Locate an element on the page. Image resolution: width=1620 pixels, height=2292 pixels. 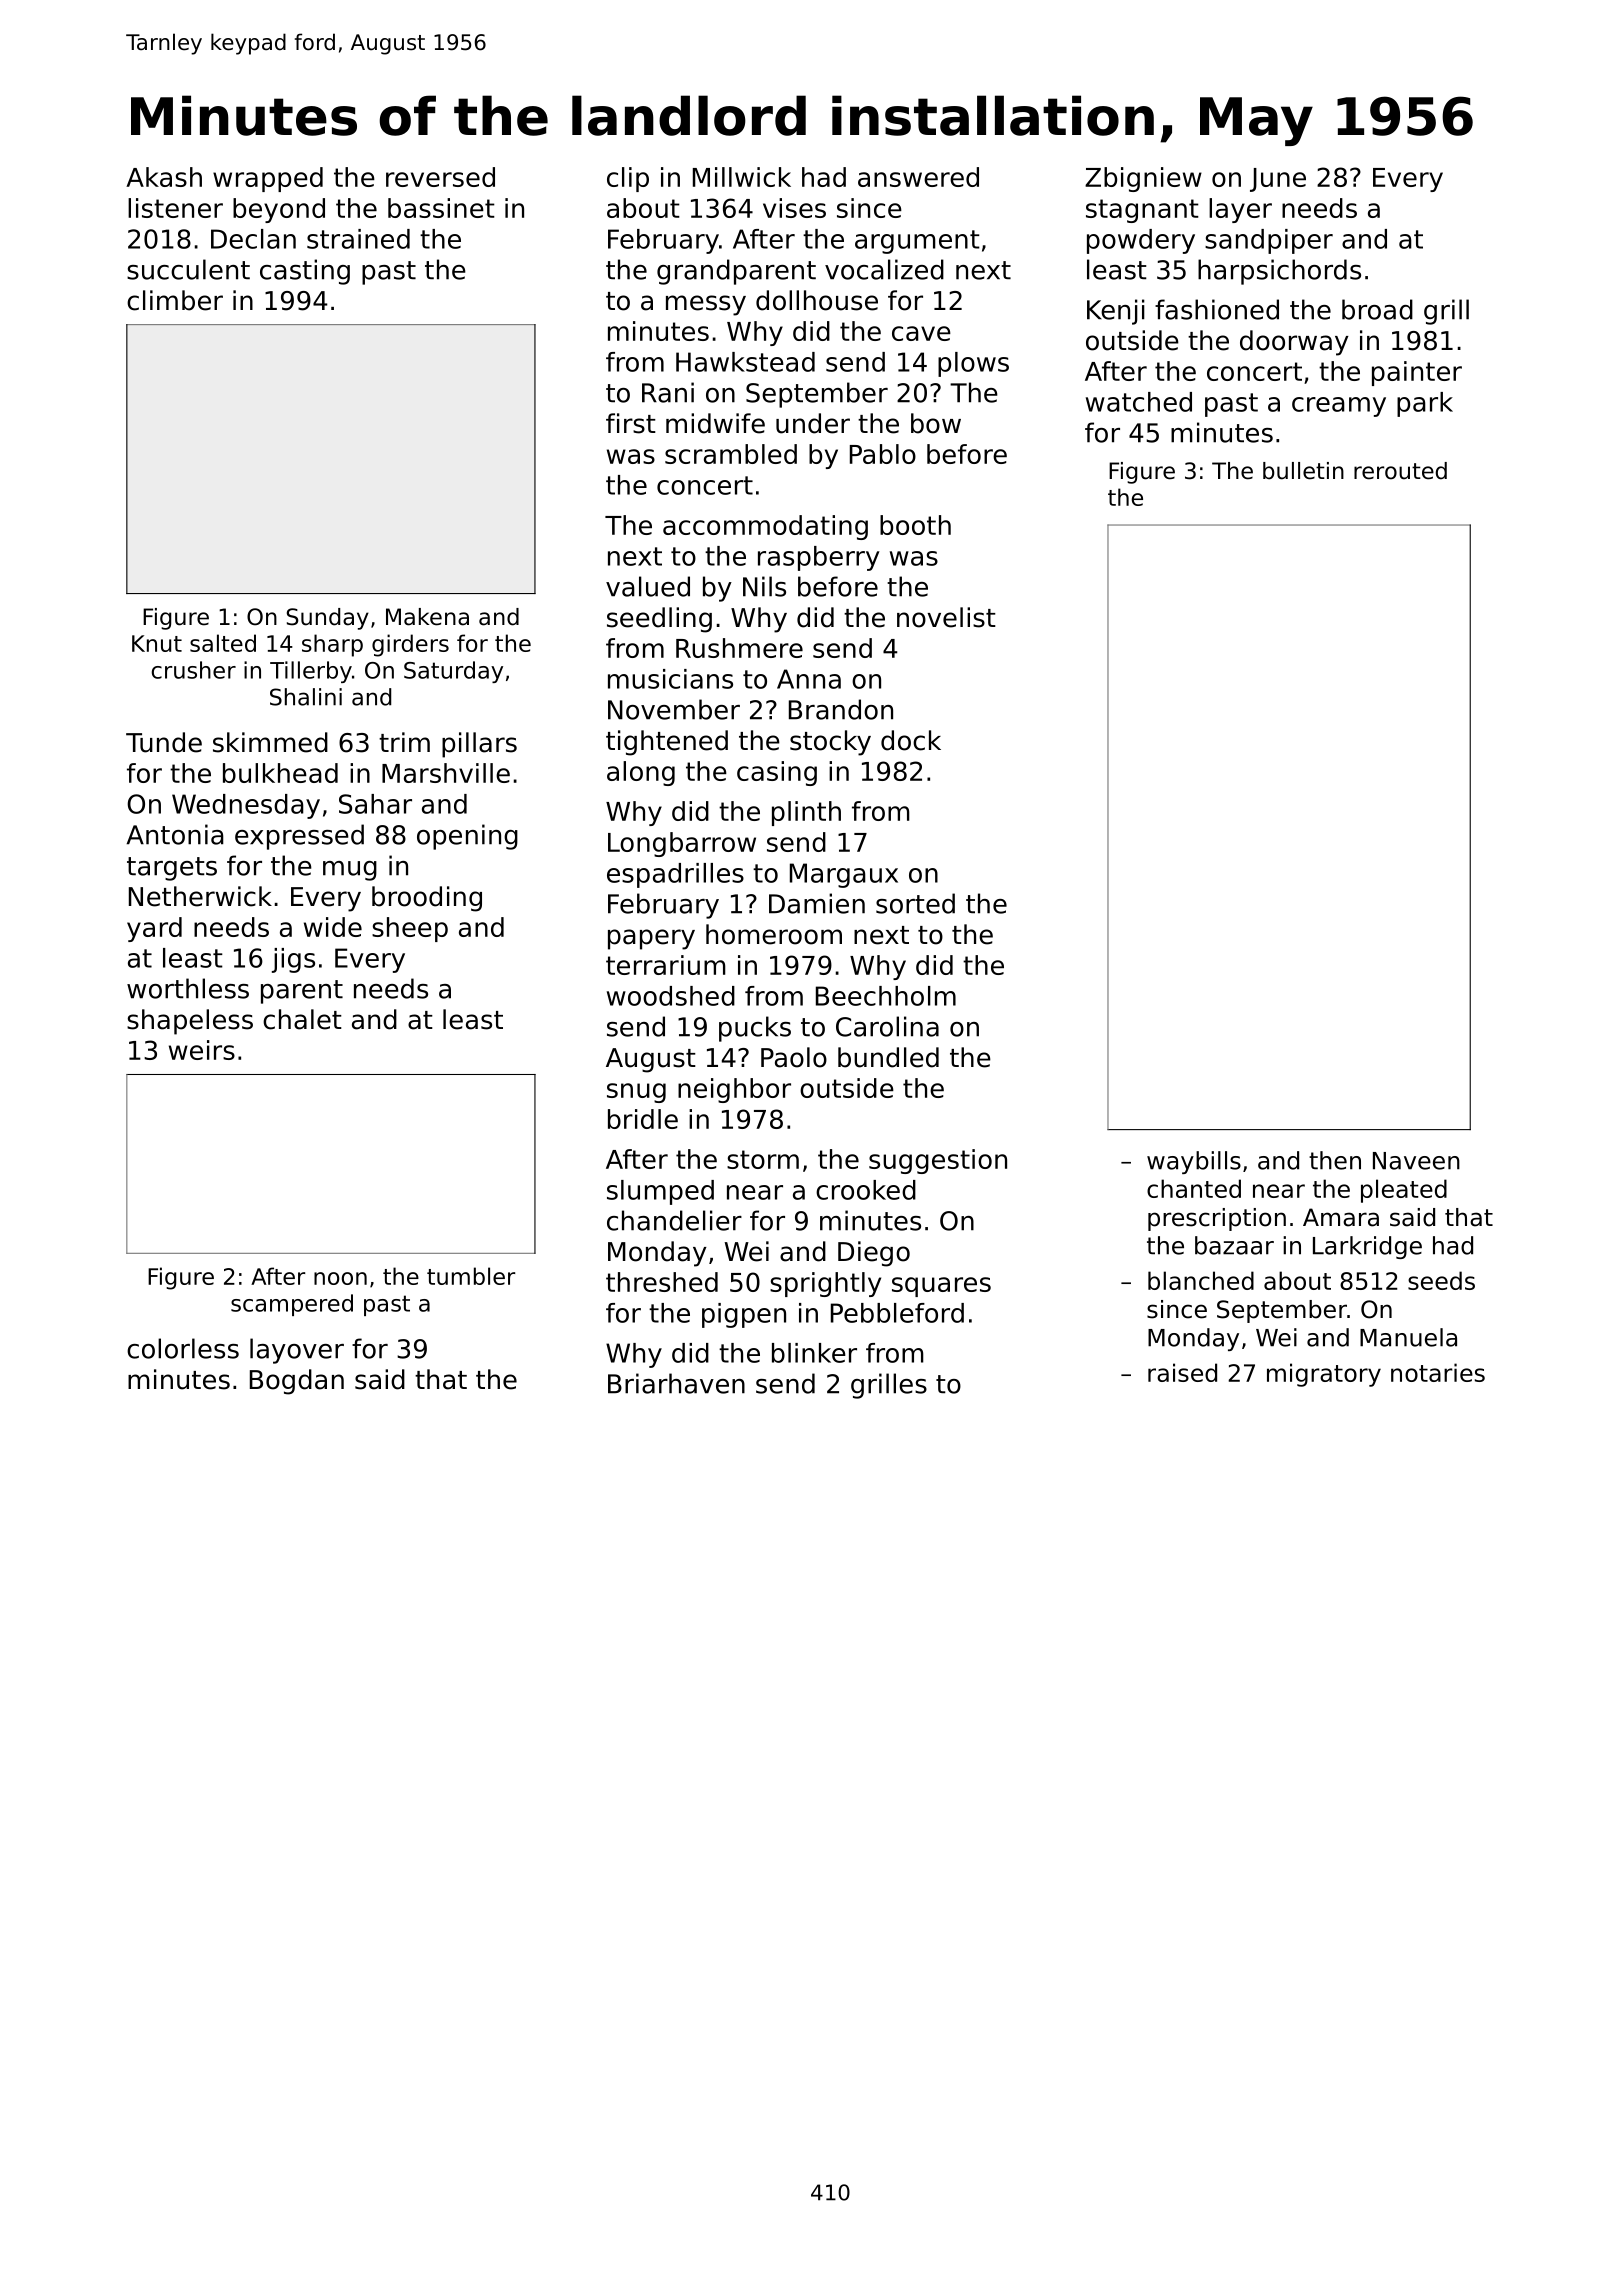
Carolina is located at coordinates (887, 1026).
